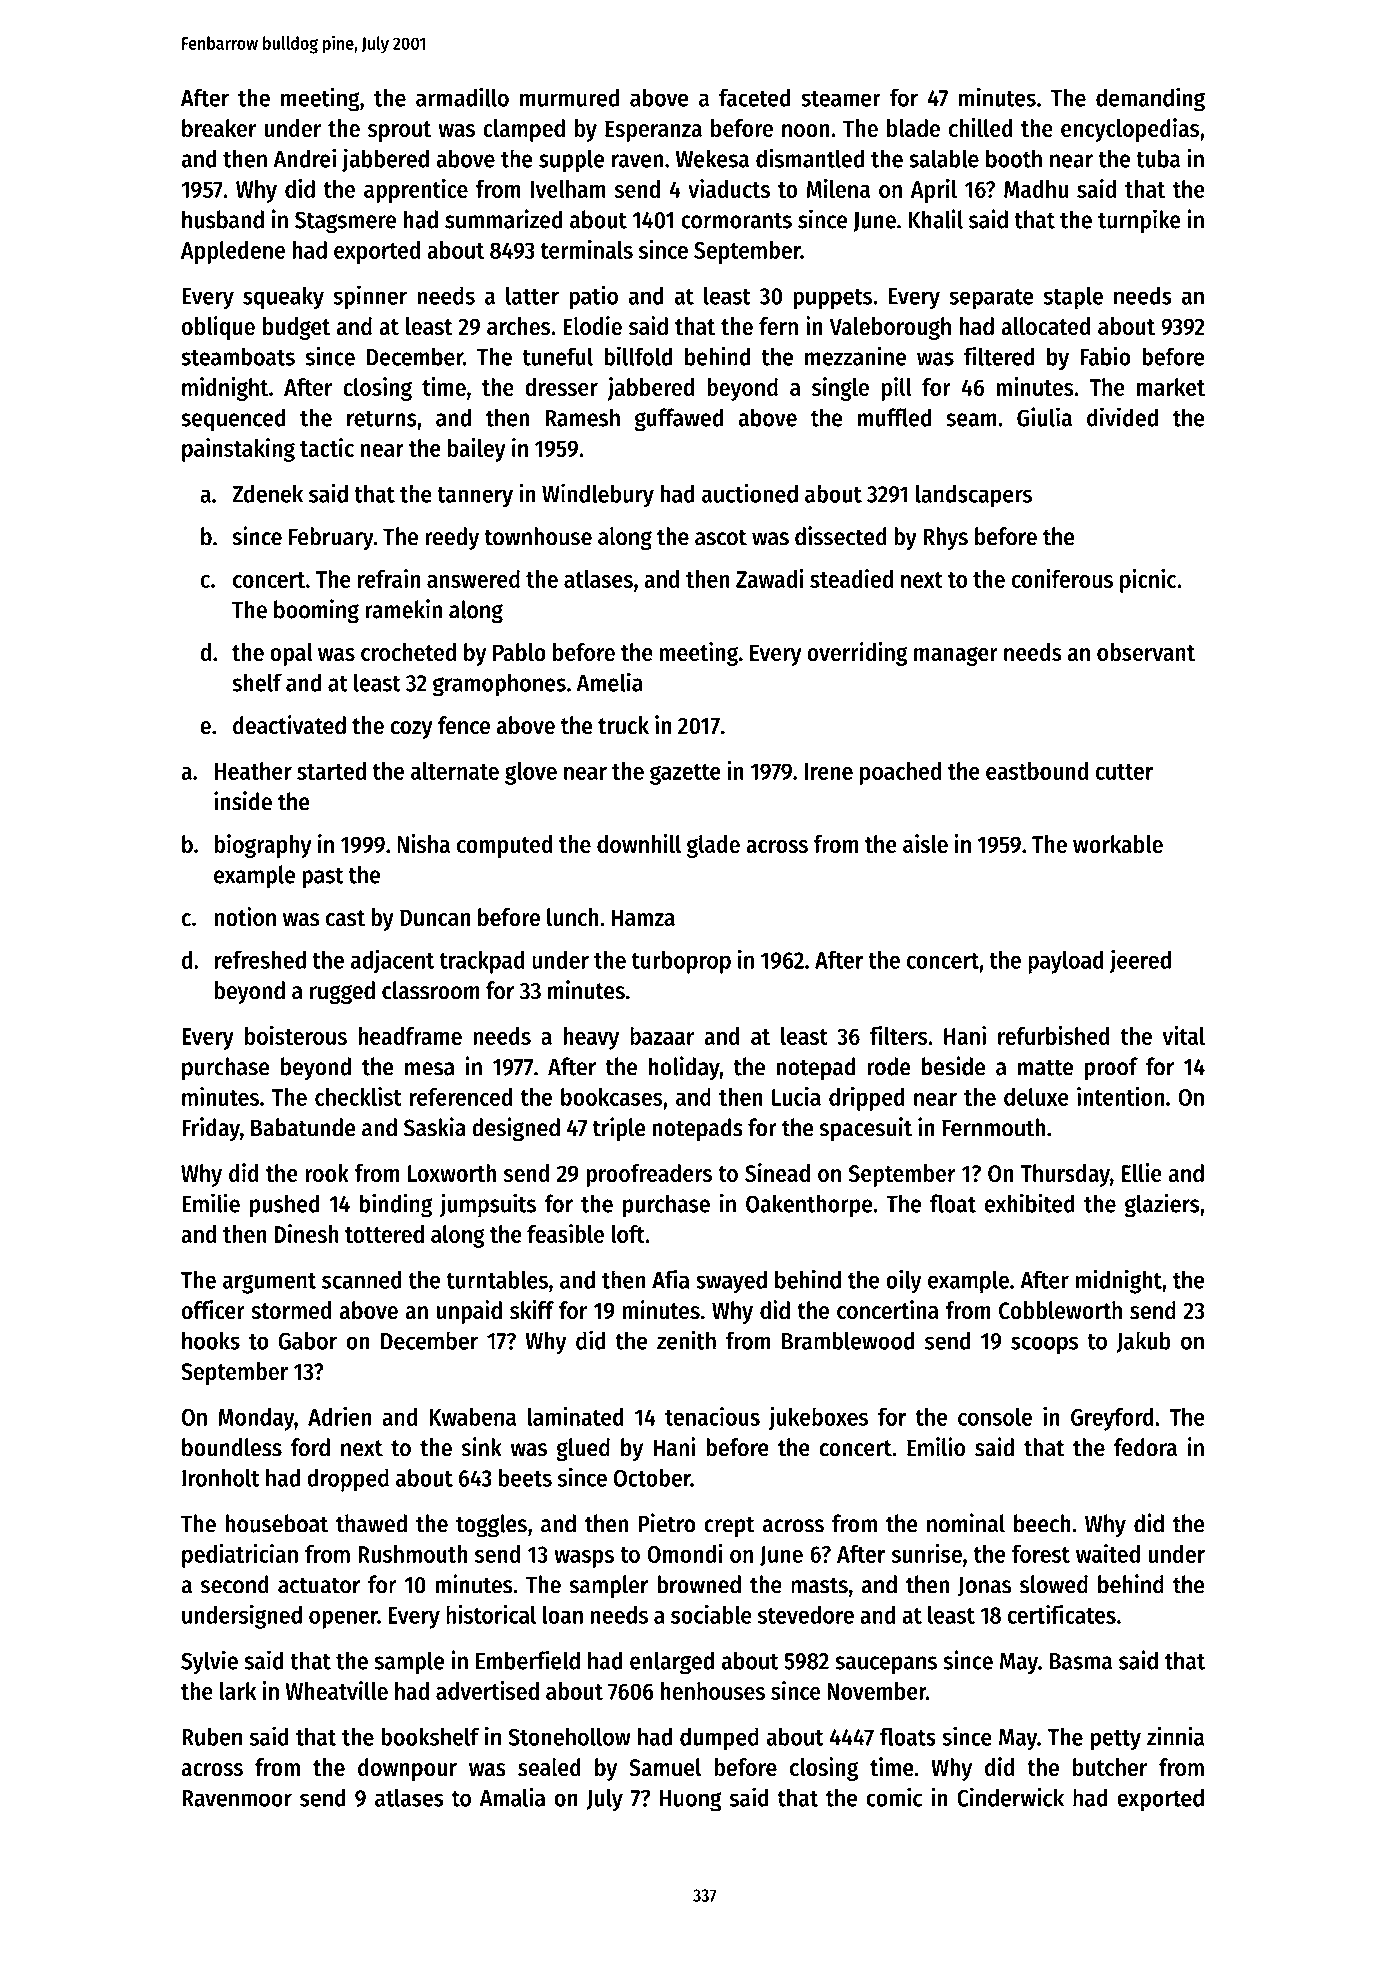 The width and height of the screenshot is (1386, 1969). Describe the element at coordinates (407, 1769) in the screenshot. I see `downpour` at that location.
